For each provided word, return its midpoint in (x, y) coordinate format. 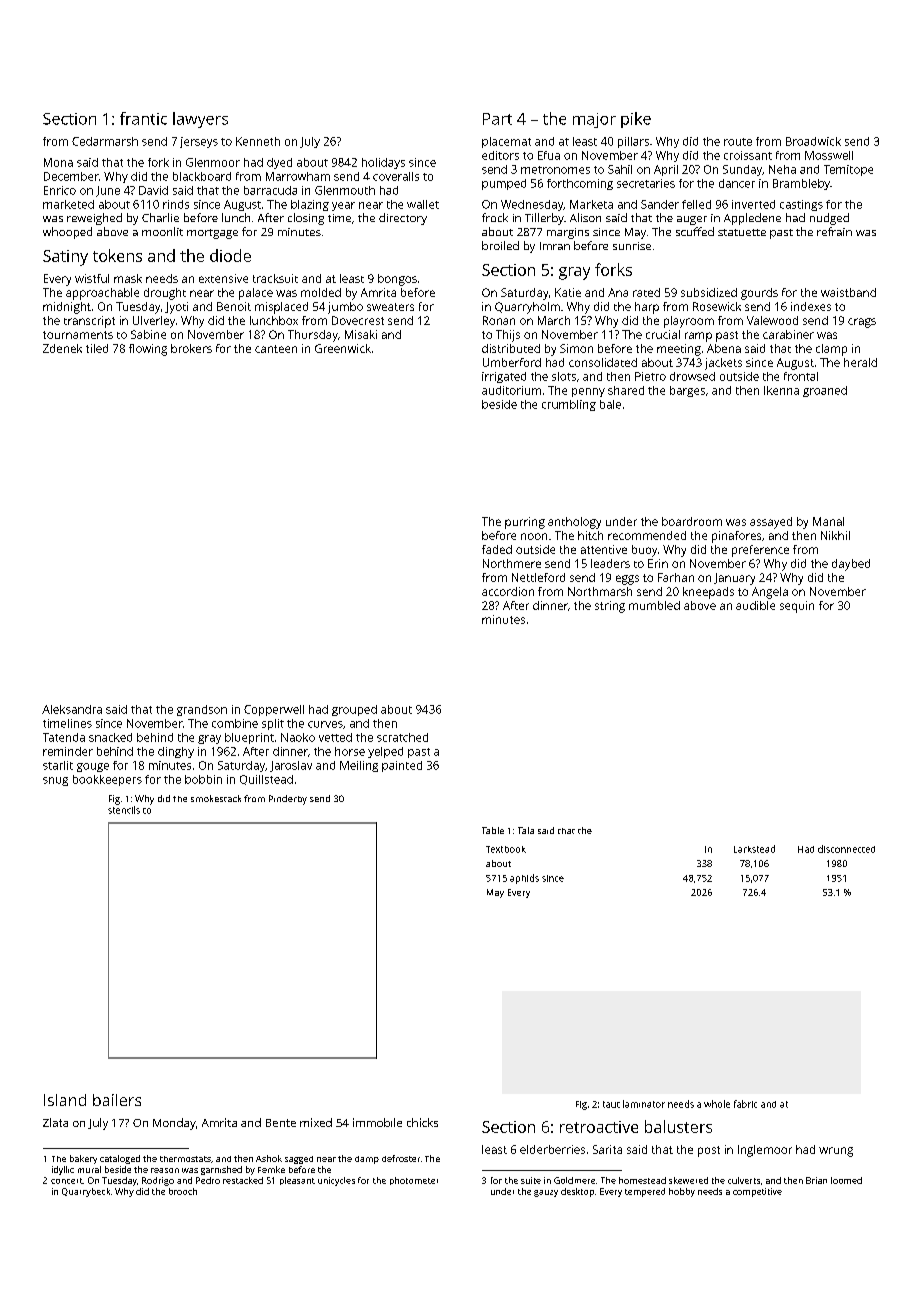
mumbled (654, 605)
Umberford (512, 362)
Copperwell (274, 710)
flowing (148, 350)
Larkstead (754, 849)
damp (367, 1160)
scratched (402, 737)
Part (497, 119)
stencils (124, 810)
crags (862, 323)
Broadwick (813, 141)
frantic (143, 118)
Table (493, 830)
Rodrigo (158, 1181)
